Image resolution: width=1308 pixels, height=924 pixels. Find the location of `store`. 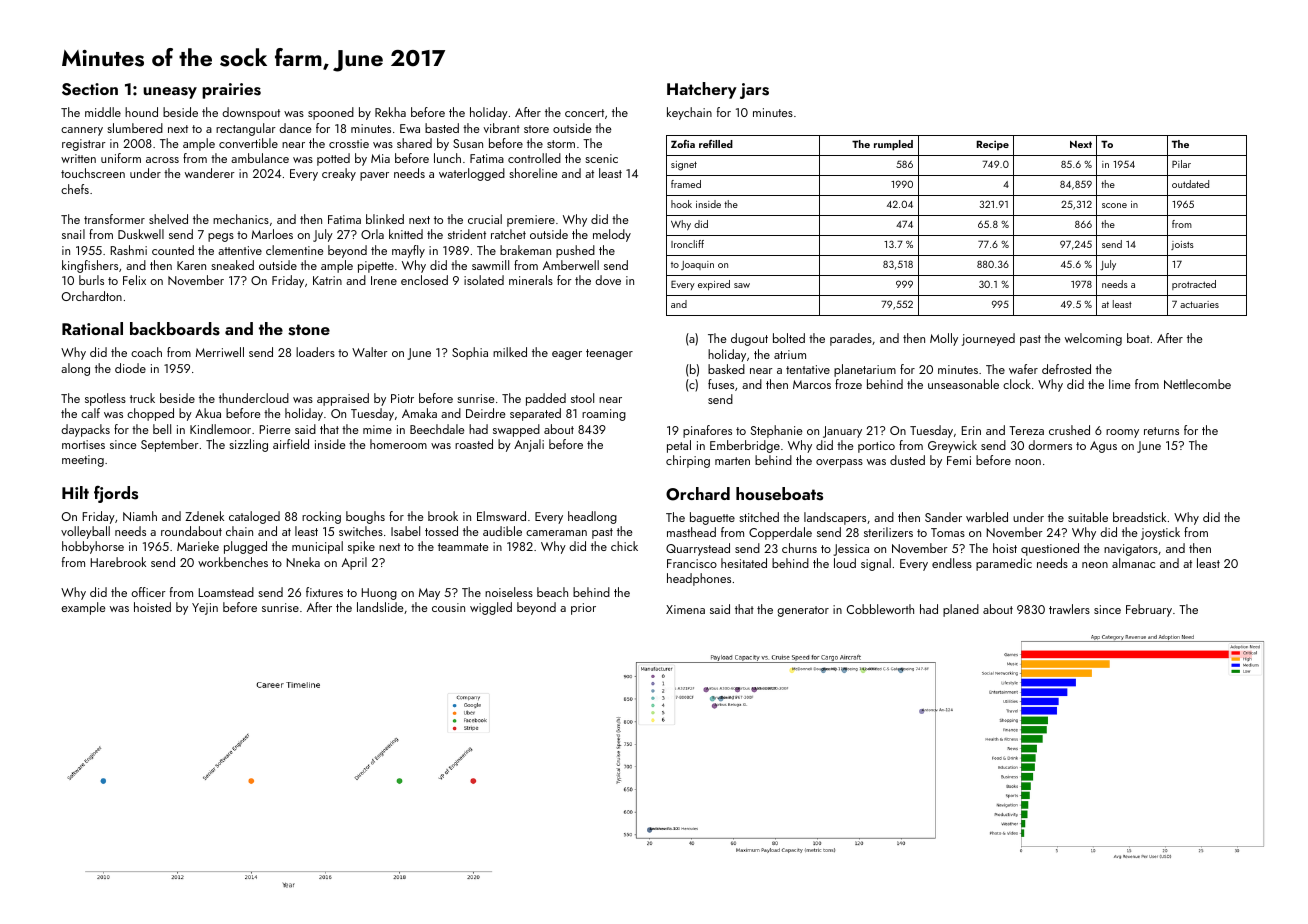

store is located at coordinates (536, 129).
